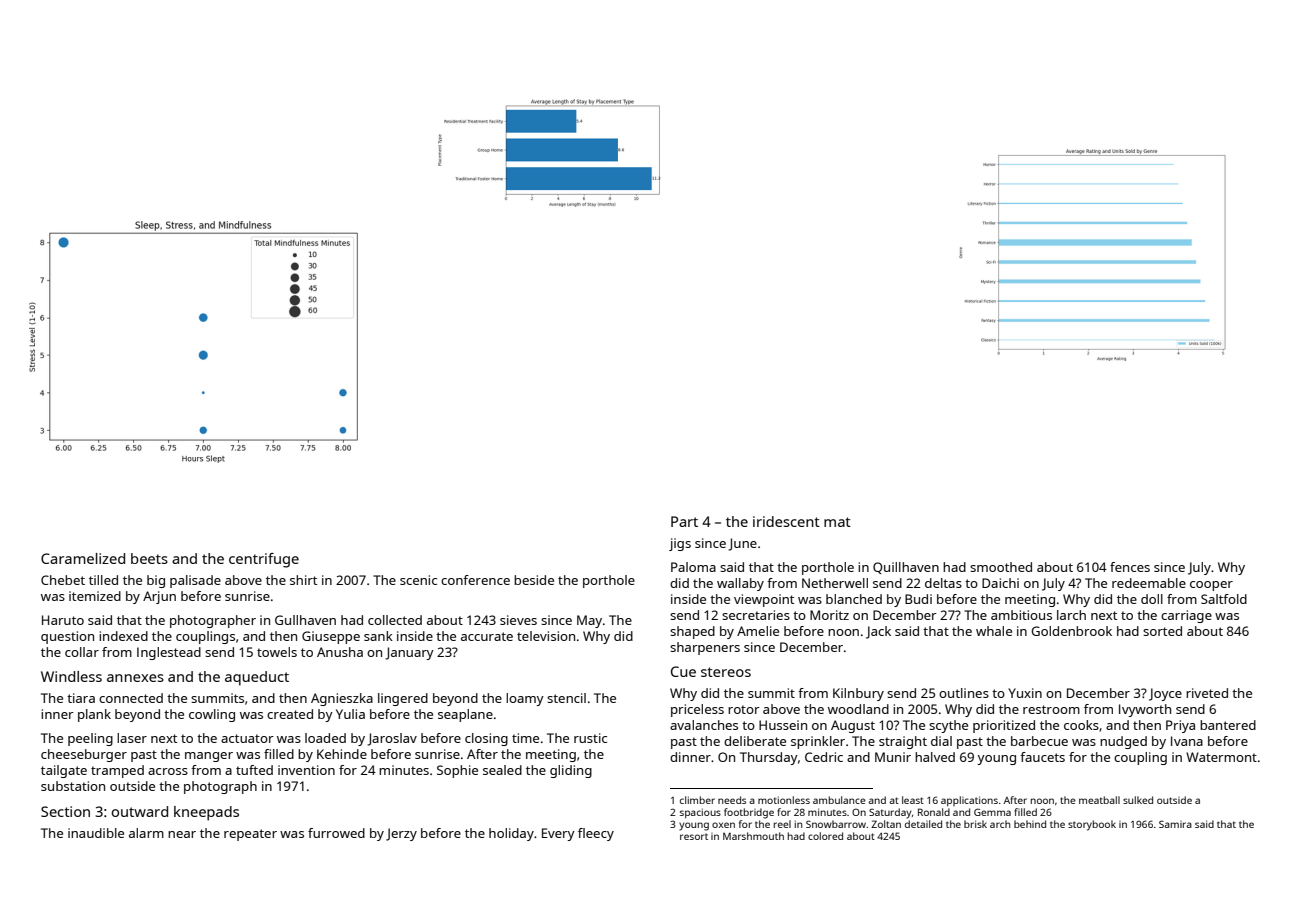  What do you see at coordinates (250, 835) in the page?
I see `repeater` at bounding box center [250, 835].
